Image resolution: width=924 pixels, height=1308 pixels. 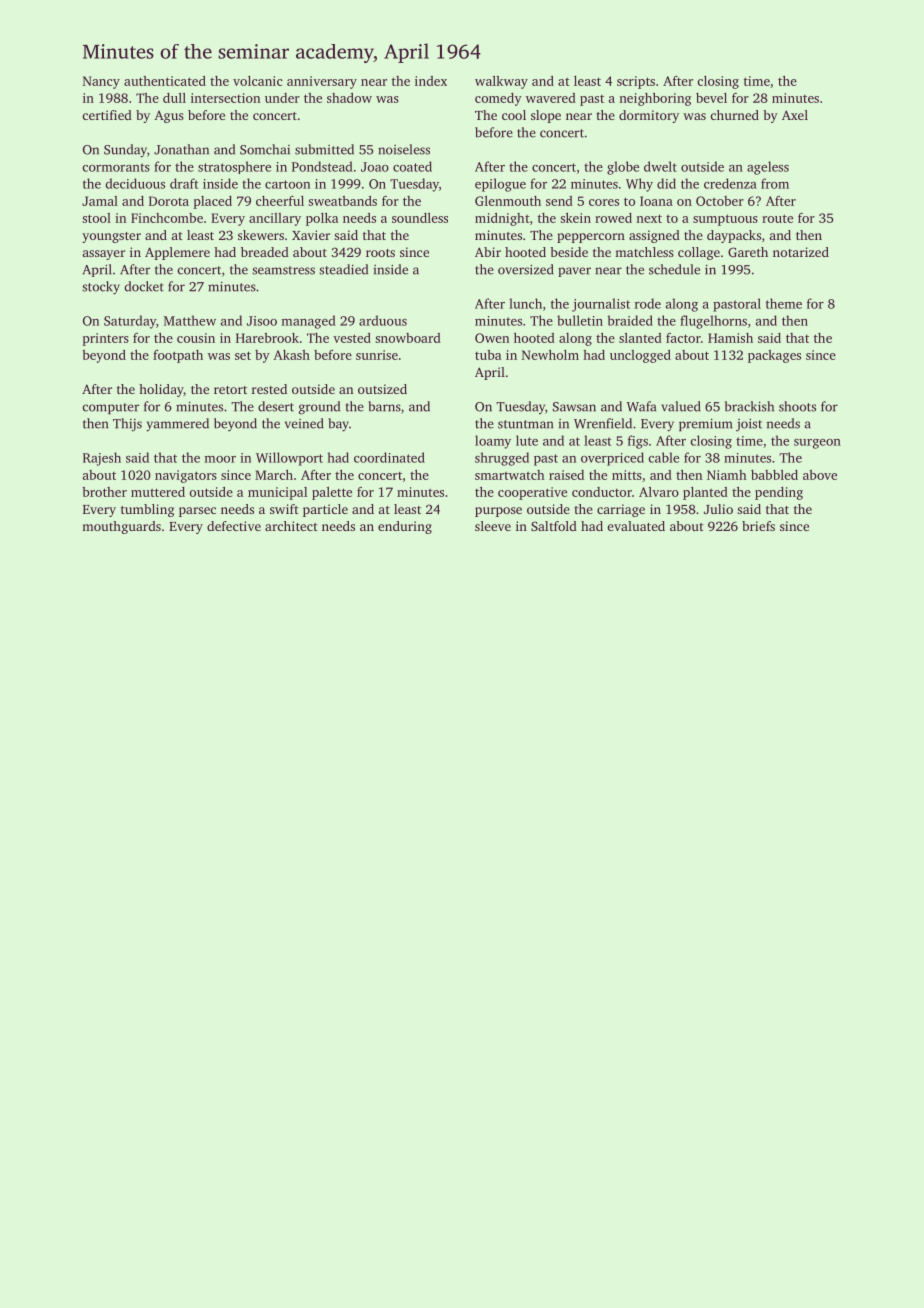 I want to click on Wrenfield, so click(x=603, y=423).
